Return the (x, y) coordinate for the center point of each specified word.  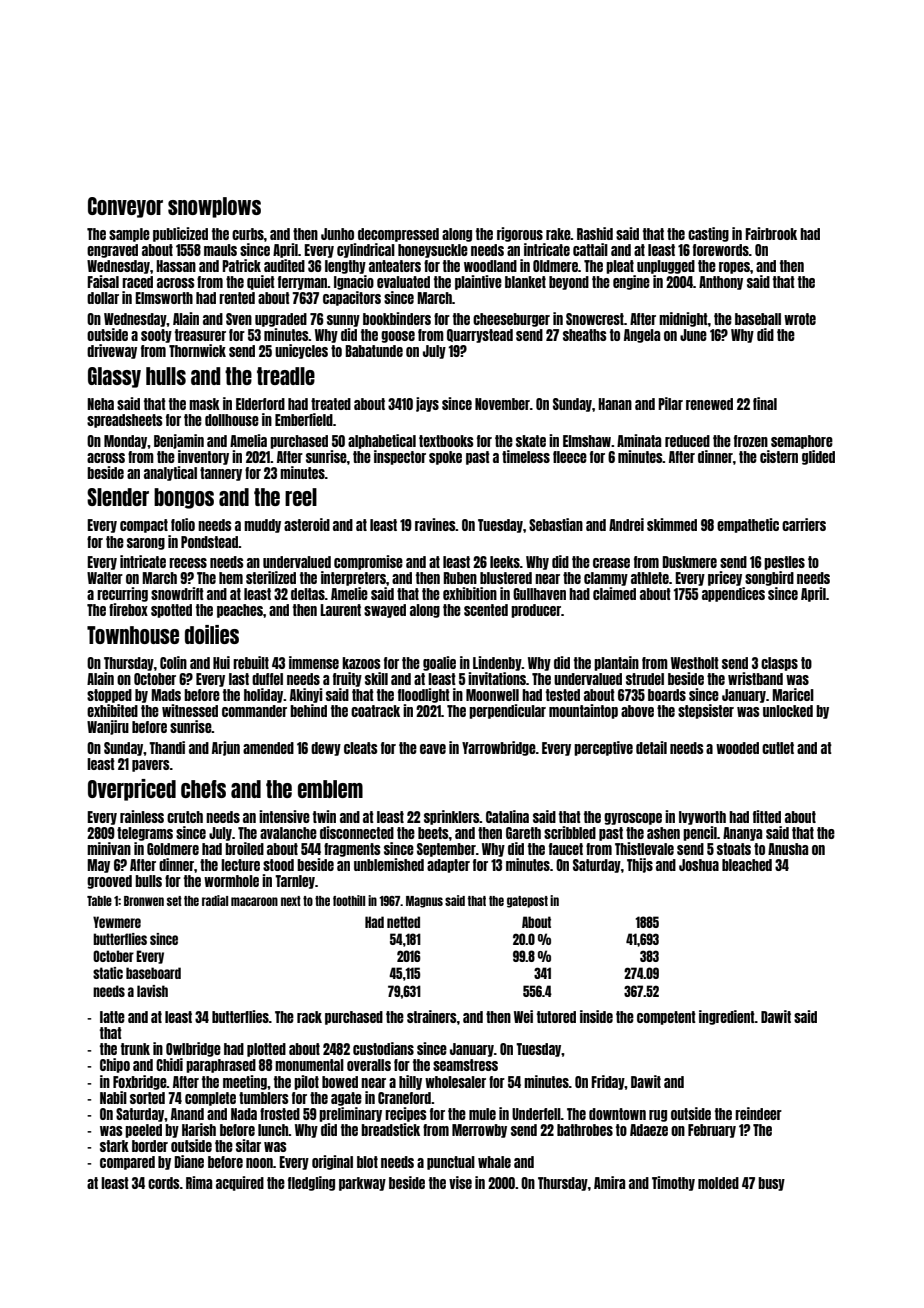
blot (367, 1162)
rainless (142, 816)
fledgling (311, 1183)
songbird (769, 578)
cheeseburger (511, 320)
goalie (439, 663)
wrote (800, 319)
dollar (103, 298)
